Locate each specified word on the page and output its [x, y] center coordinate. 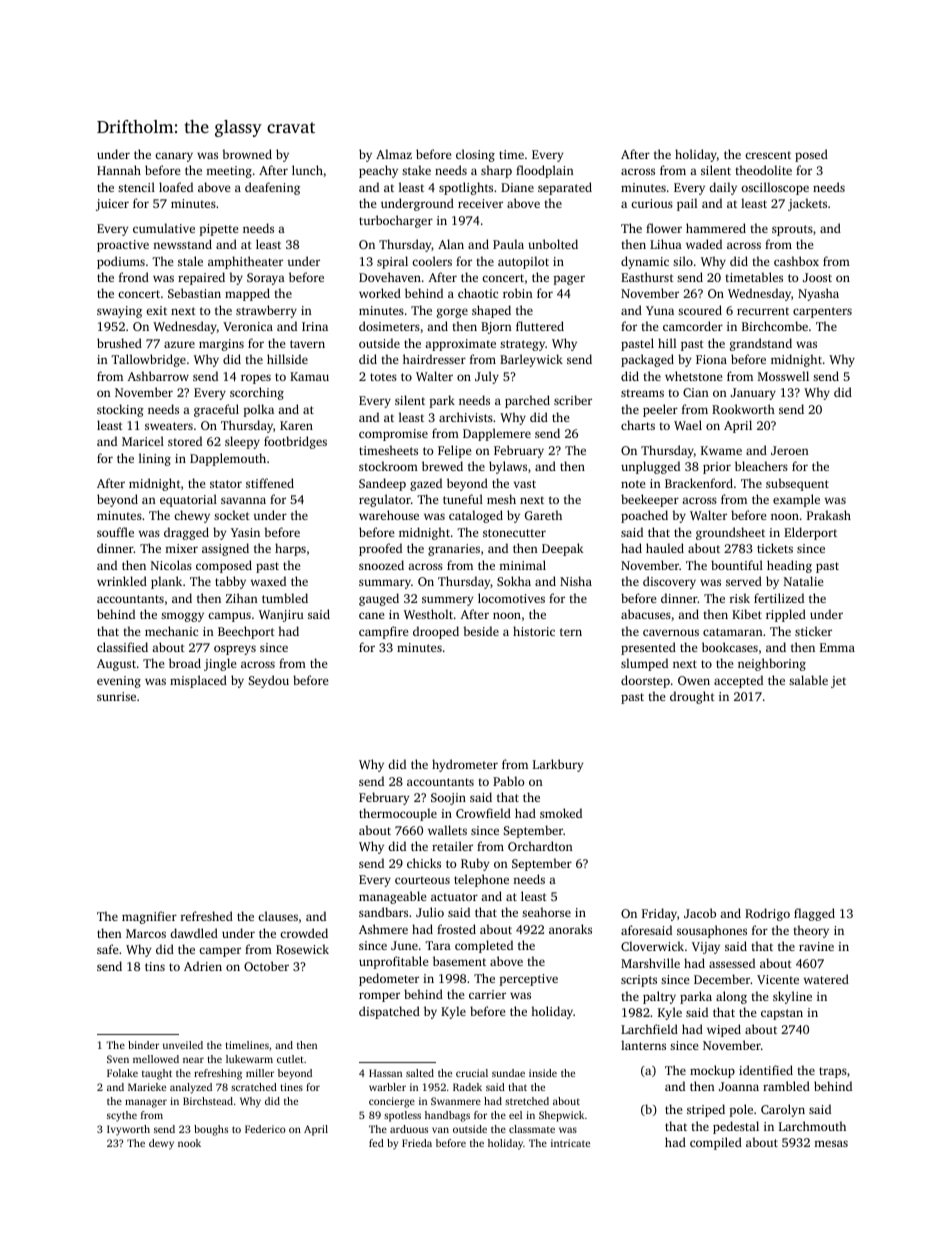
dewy [161, 1144]
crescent [768, 155]
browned [247, 154]
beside [481, 631]
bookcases [730, 647]
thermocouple [398, 814]
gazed [426, 484]
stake [416, 170]
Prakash [829, 515]
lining [155, 459]
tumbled [285, 598]
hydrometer [465, 765]
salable [808, 680]
